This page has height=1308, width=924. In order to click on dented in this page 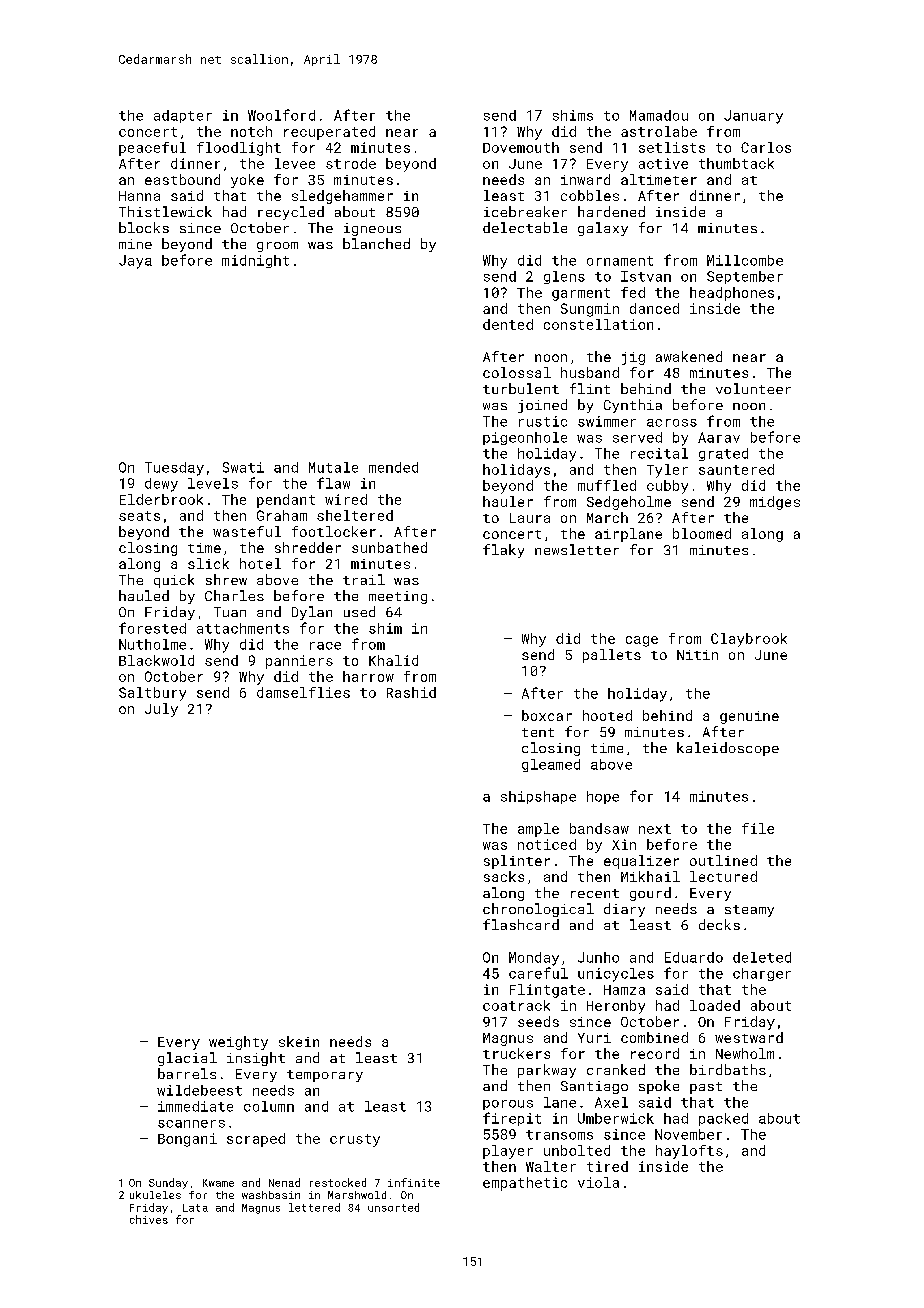, I will do `click(508, 324)`.
